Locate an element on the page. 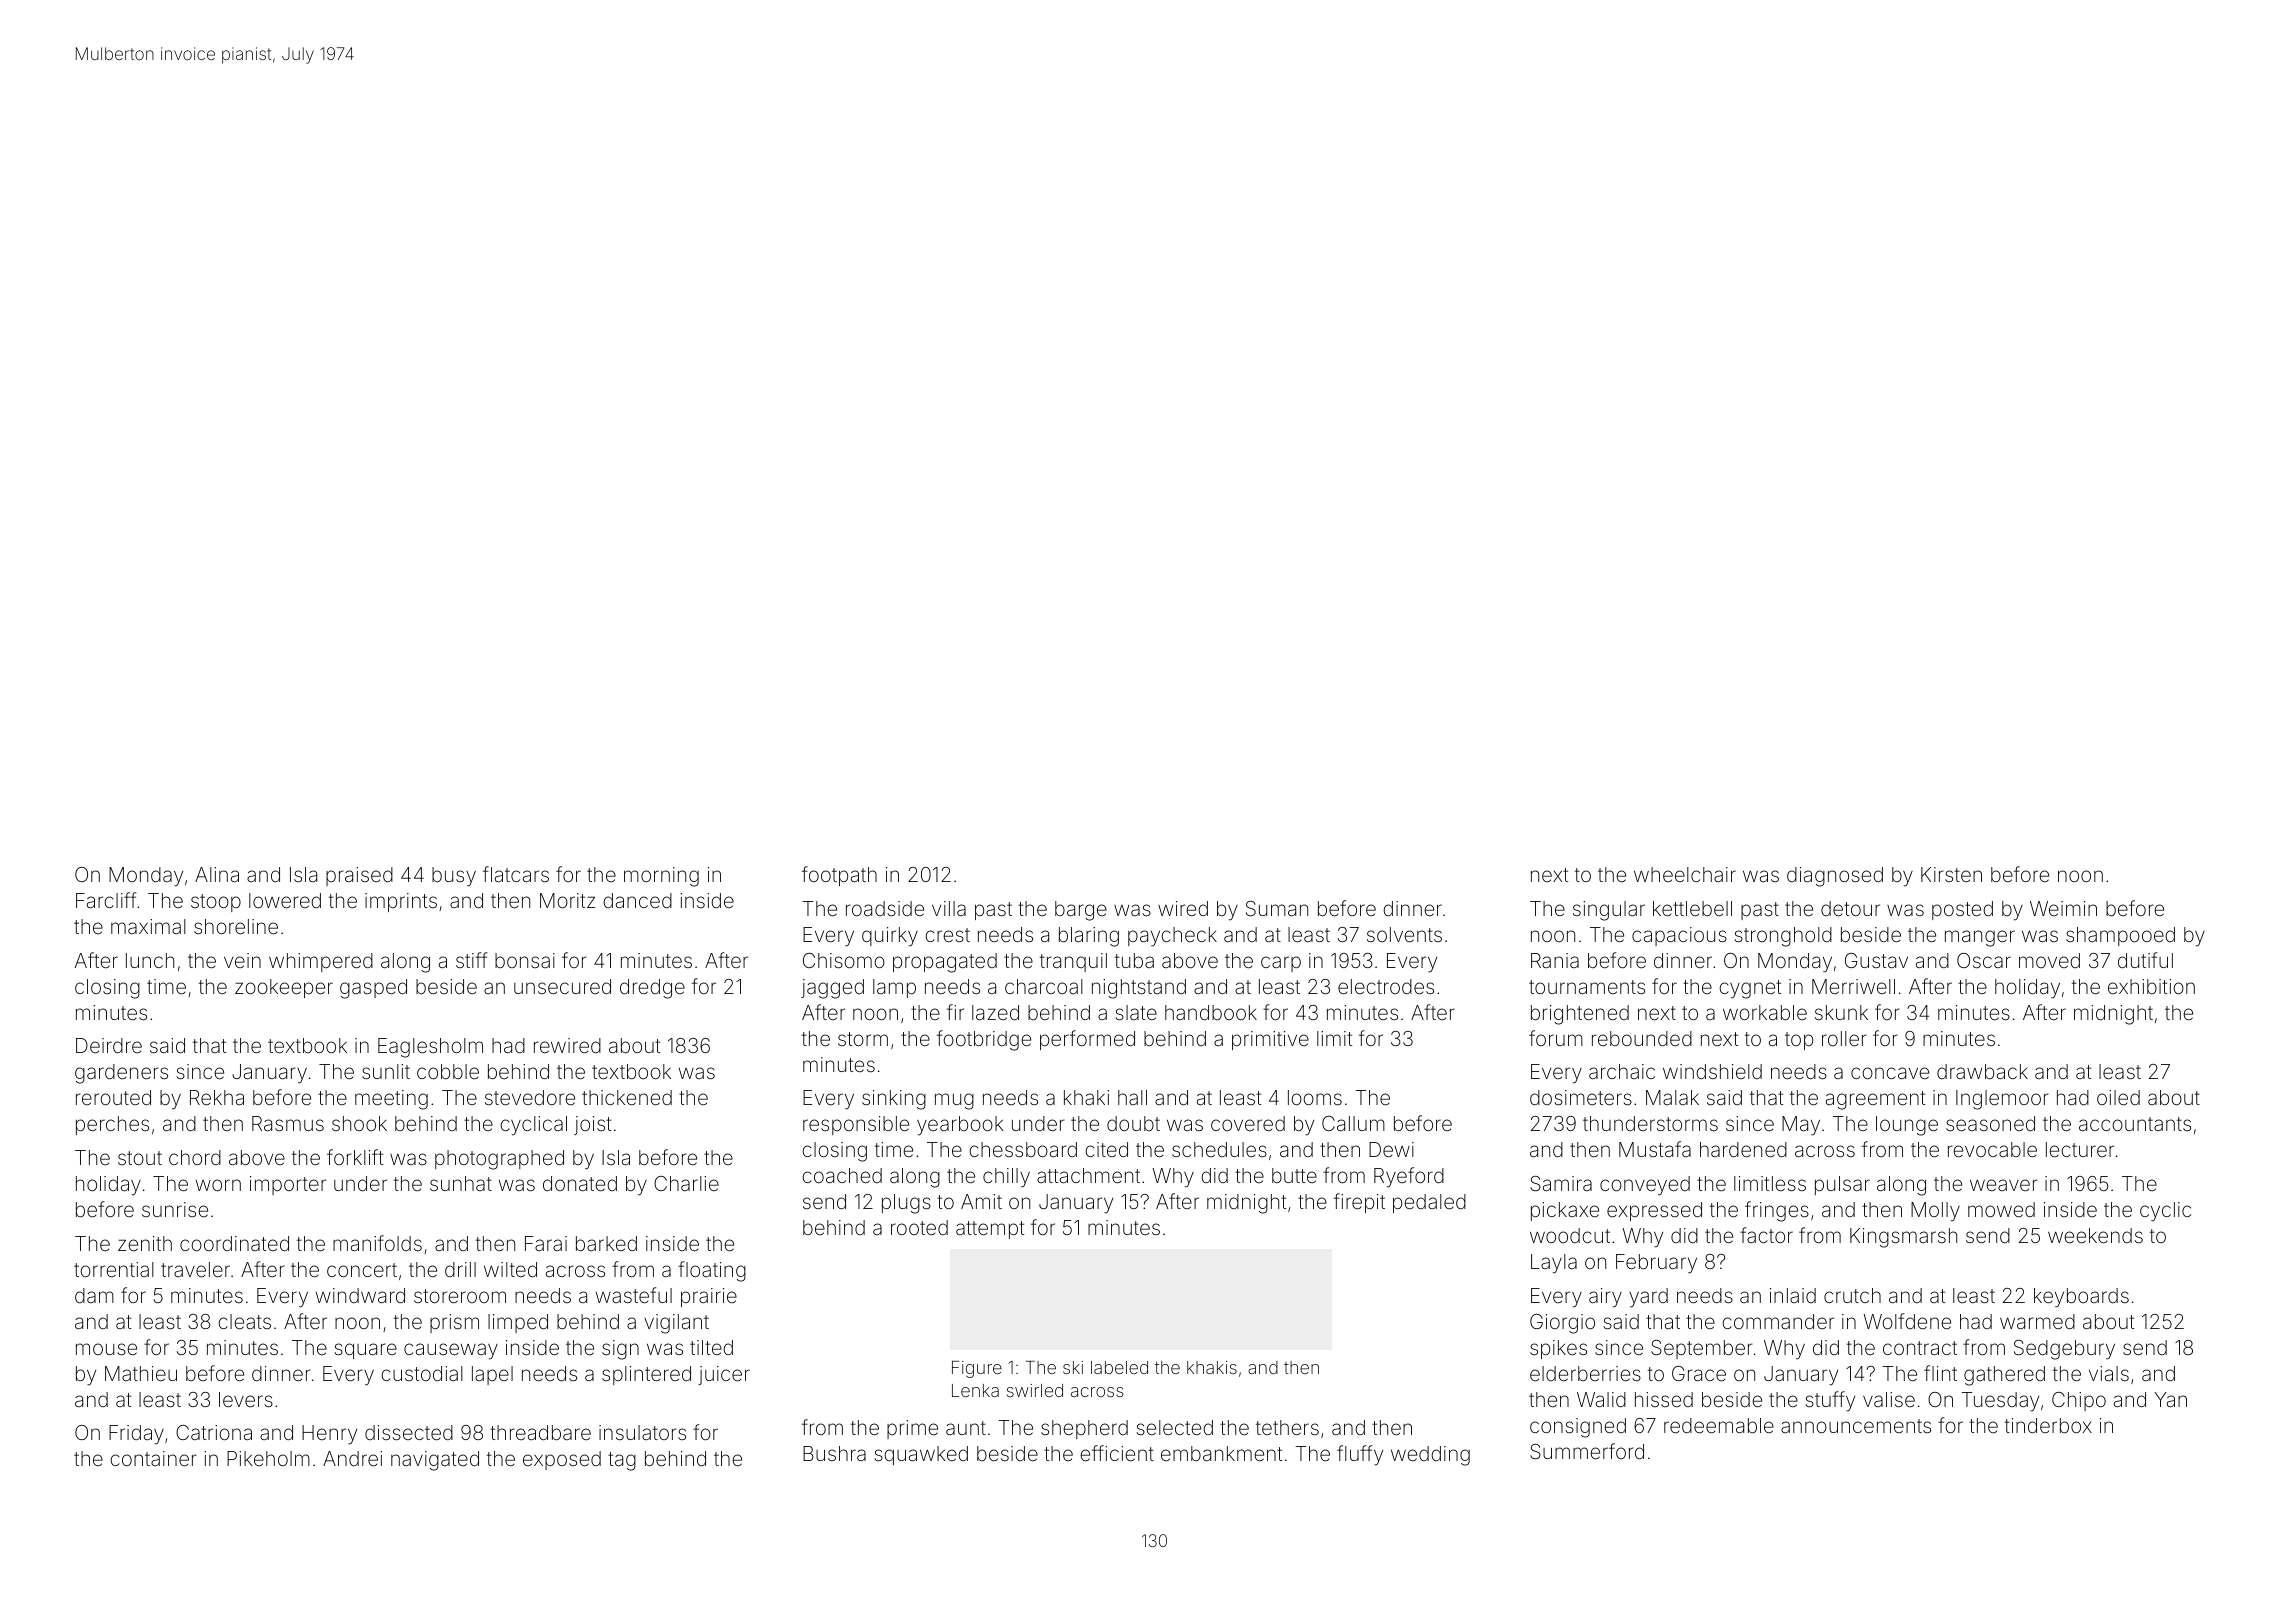  Alina is located at coordinates (217, 874).
